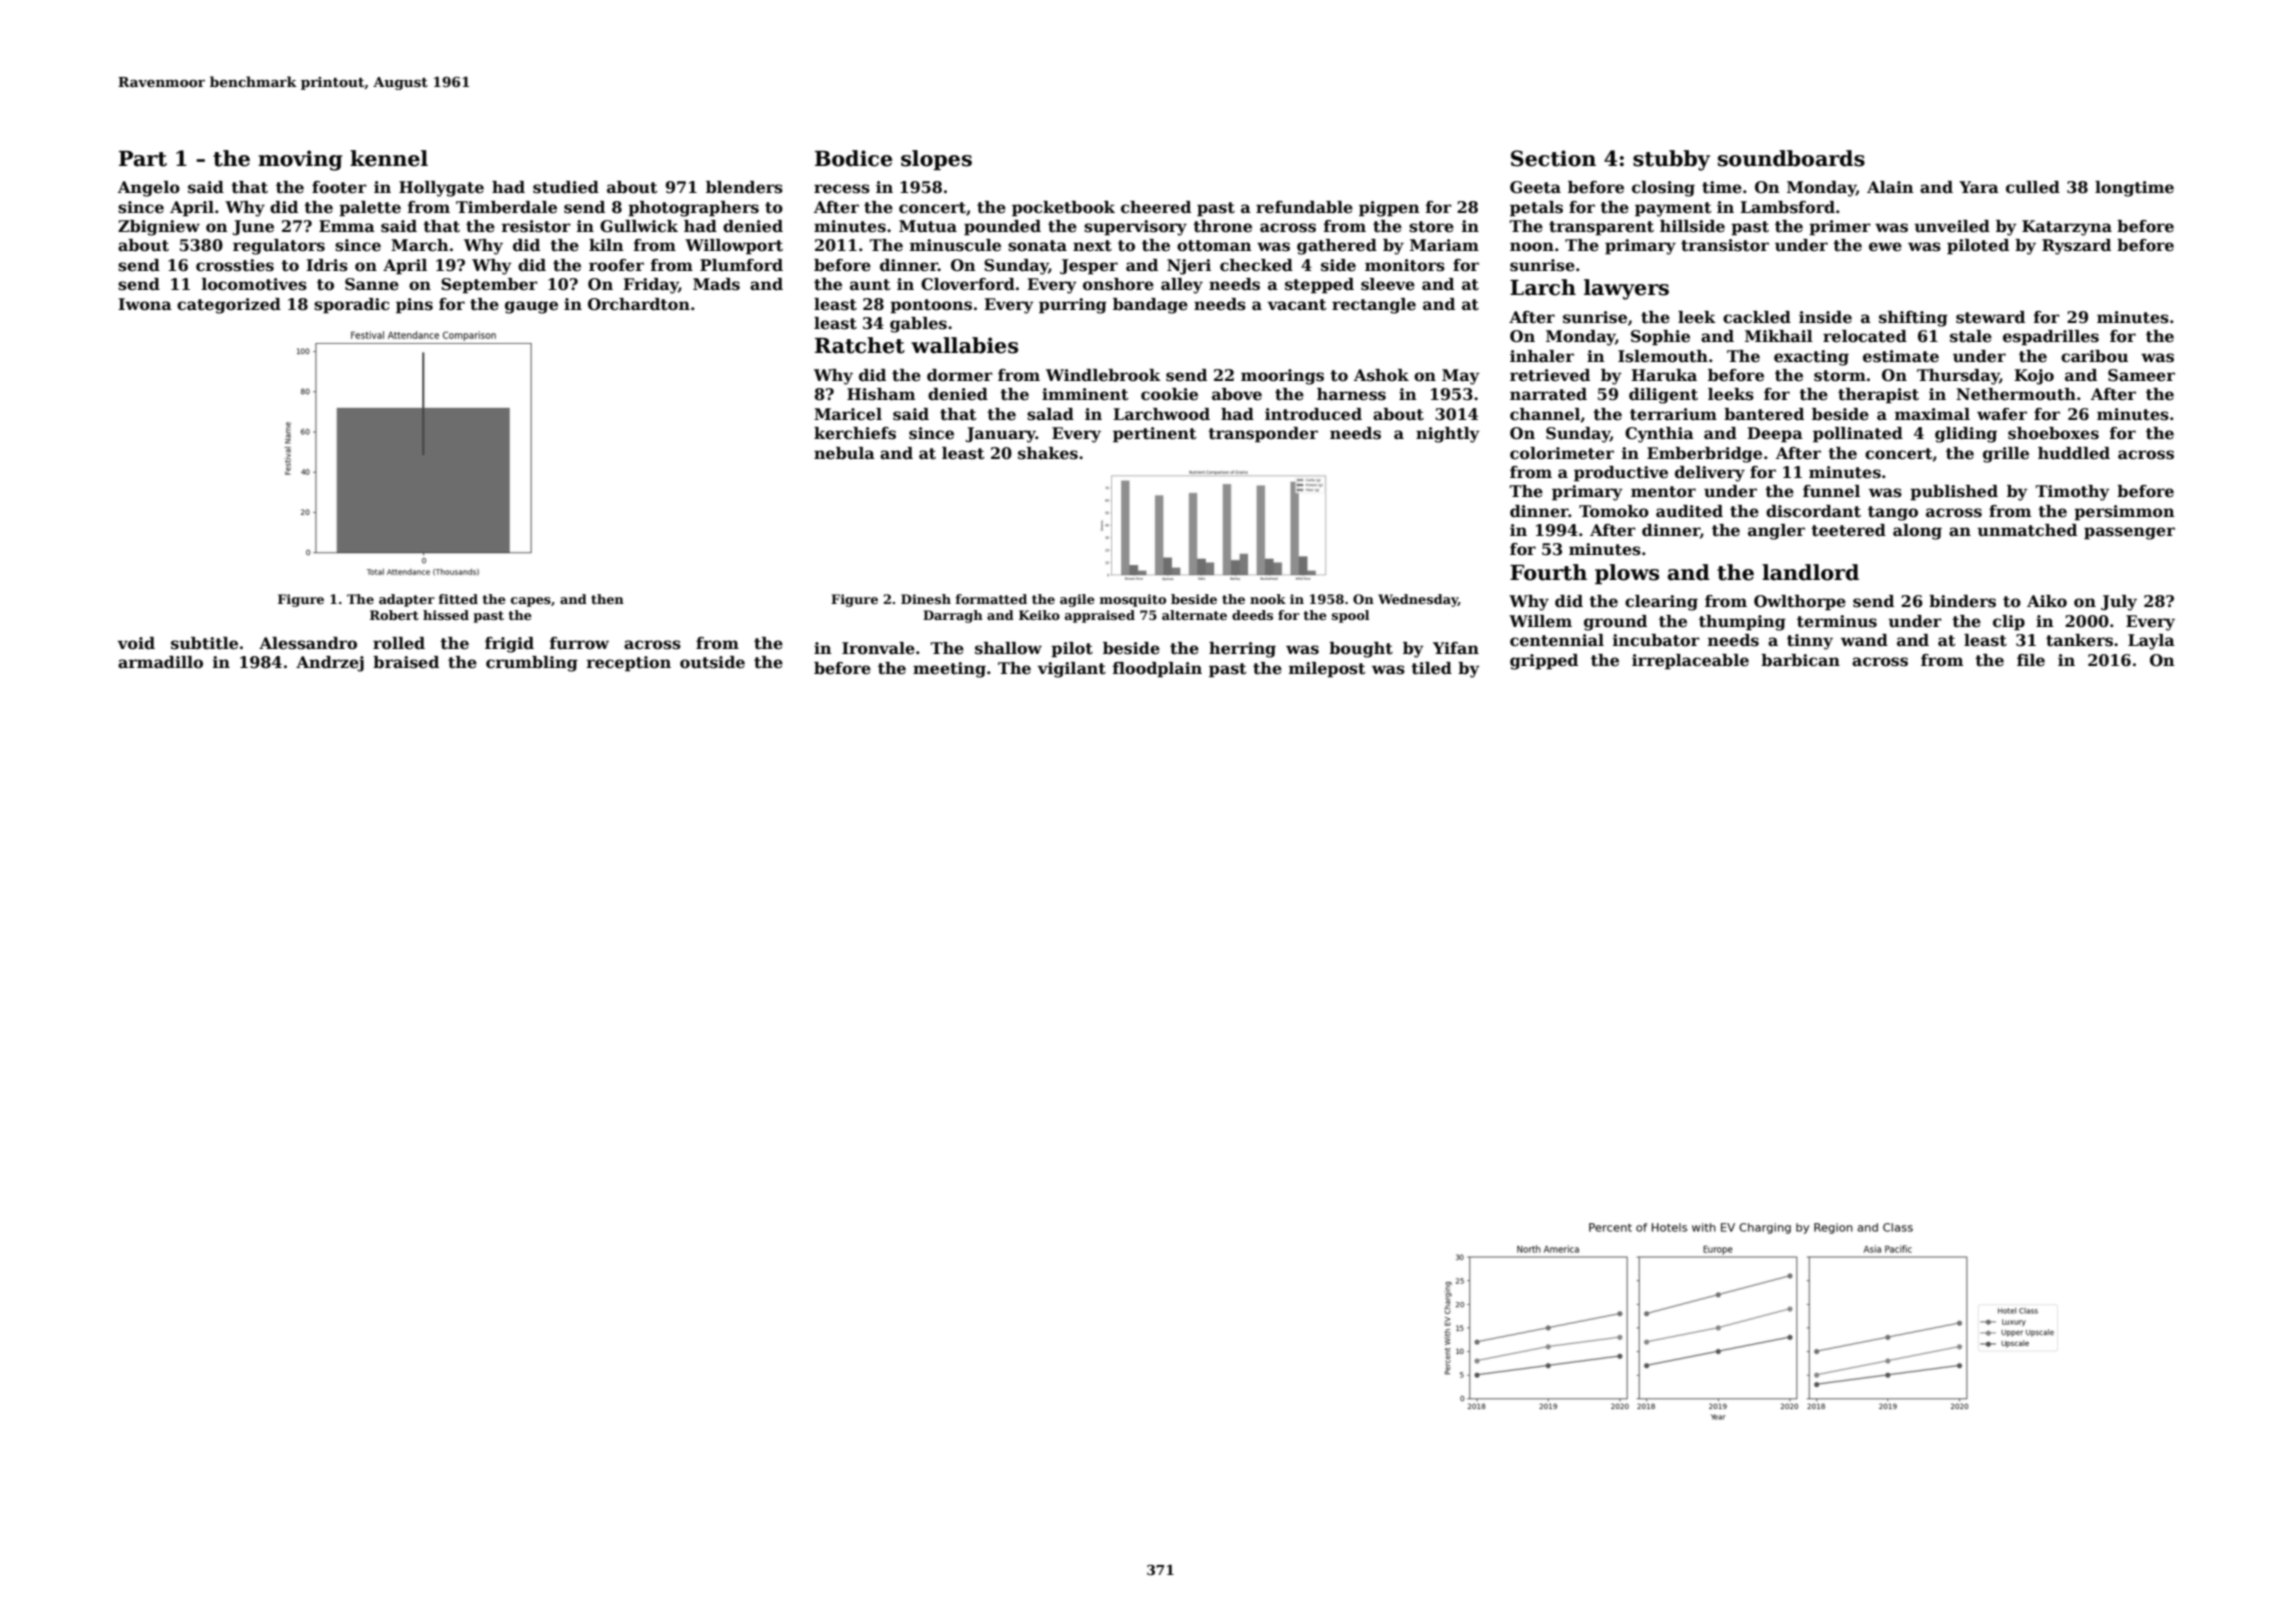 The width and height of the image is (2293, 1621). Describe the element at coordinates (1663, 356) in the image. I see `Islemouth` at that location.
